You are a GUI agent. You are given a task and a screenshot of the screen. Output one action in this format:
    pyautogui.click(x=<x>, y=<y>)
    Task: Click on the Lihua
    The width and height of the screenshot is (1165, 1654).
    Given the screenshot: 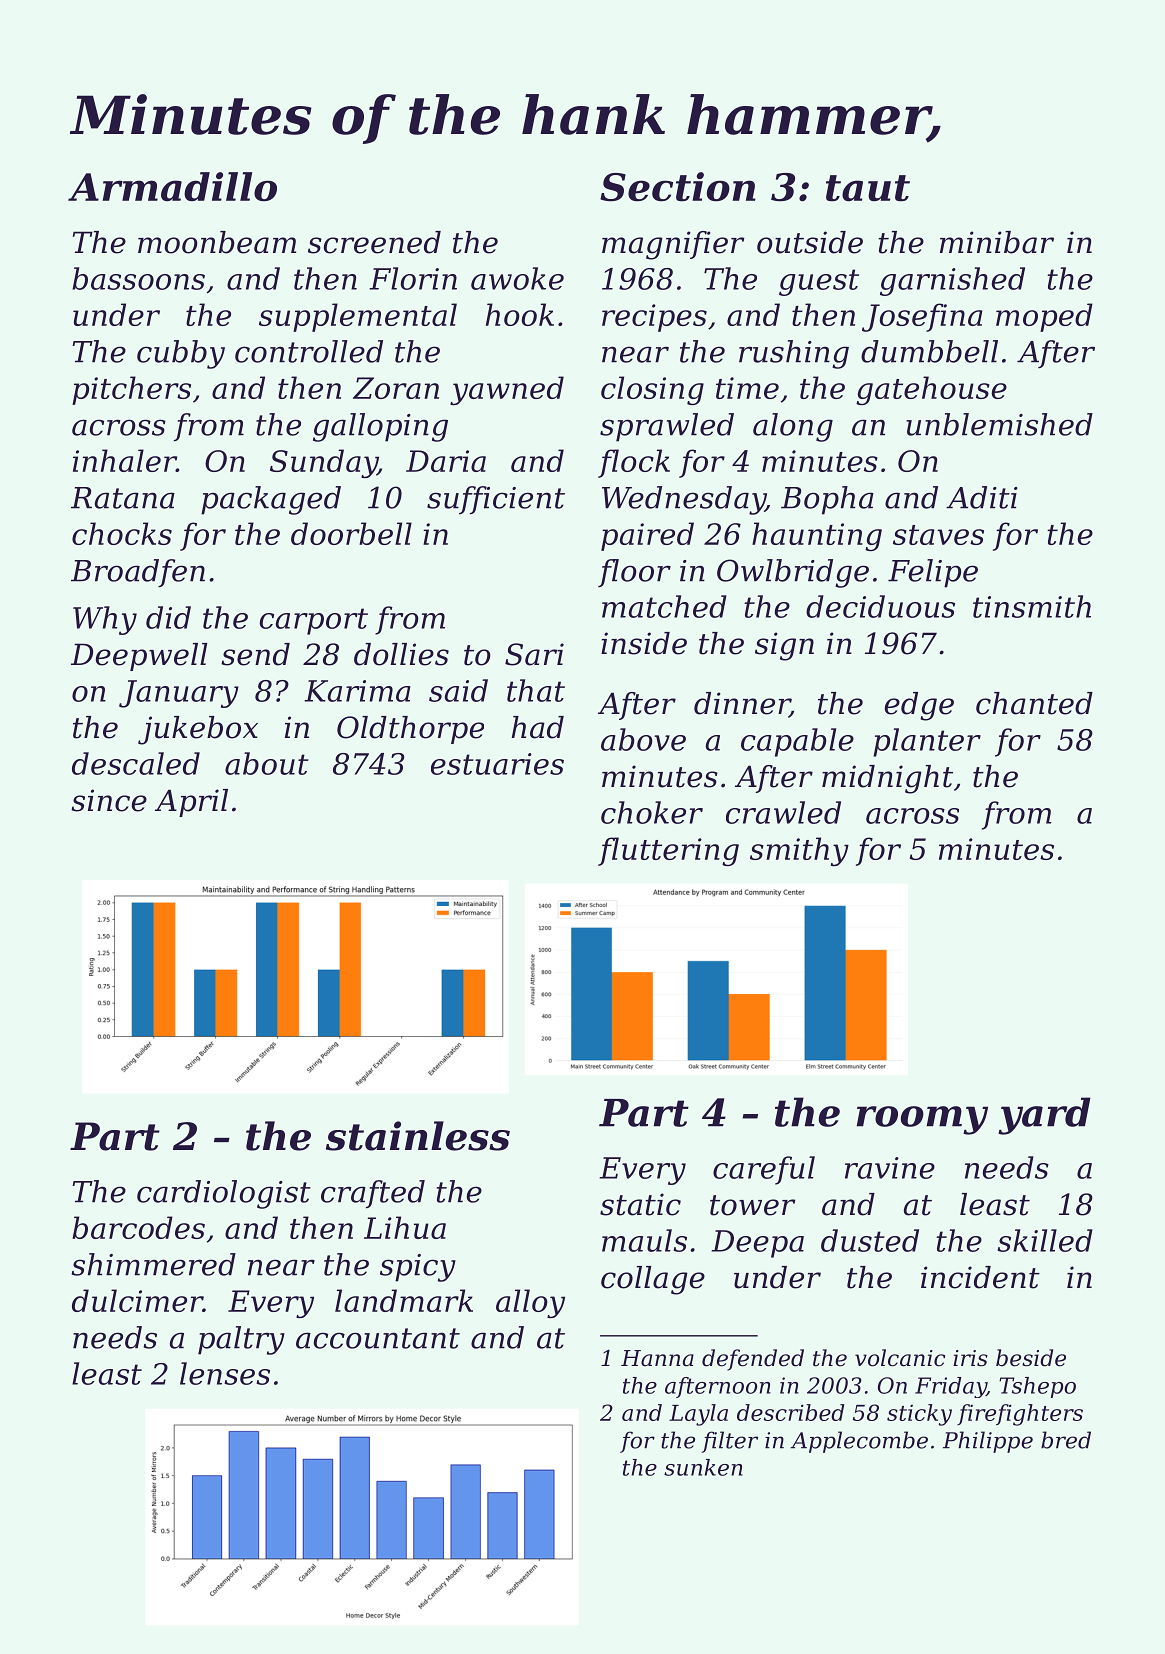 What is the action you would take?
    pyautogui.click(x=405, y=1227)
